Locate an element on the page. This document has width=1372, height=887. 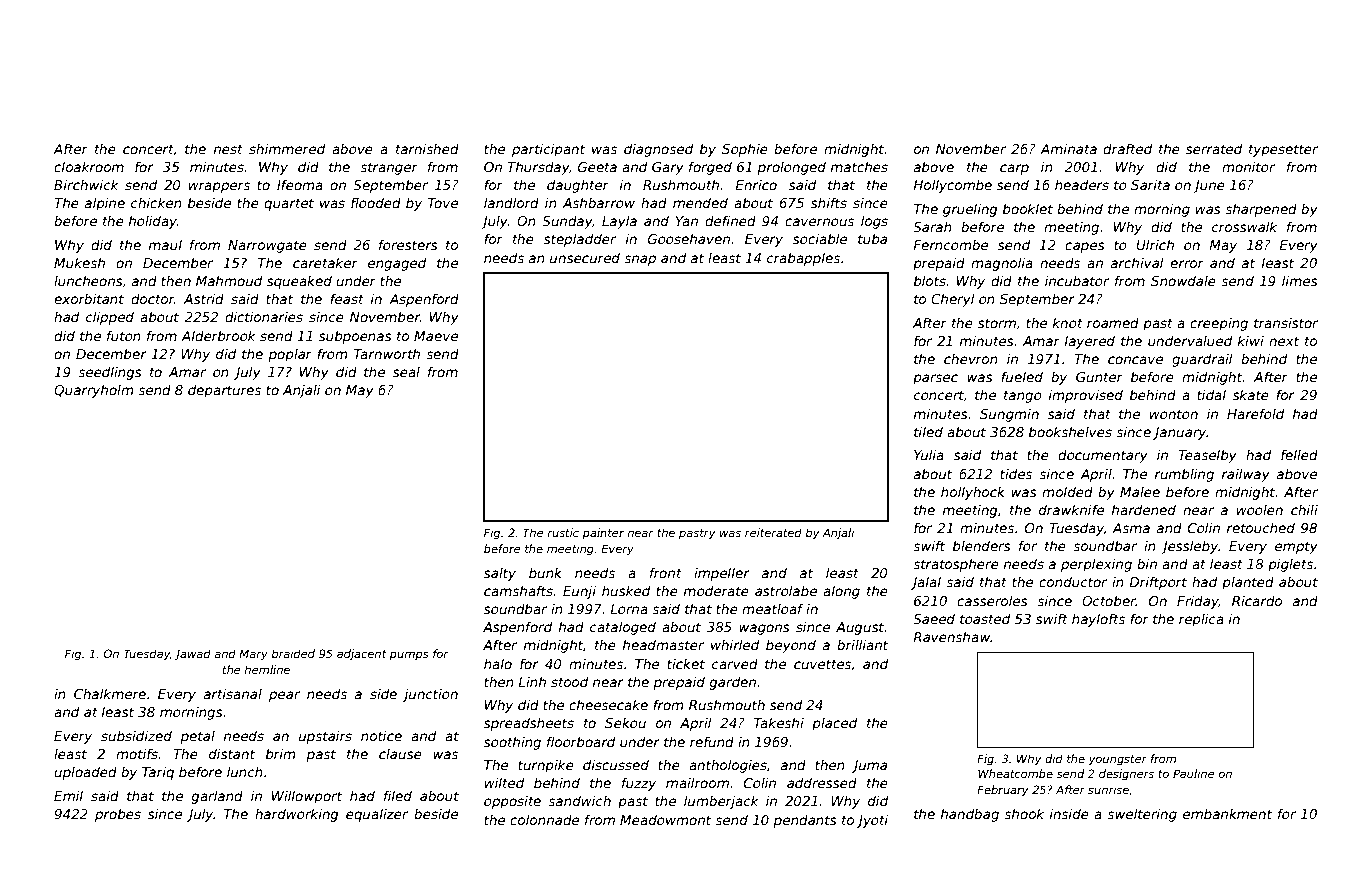
salty is located at coordinates (500, 574).
